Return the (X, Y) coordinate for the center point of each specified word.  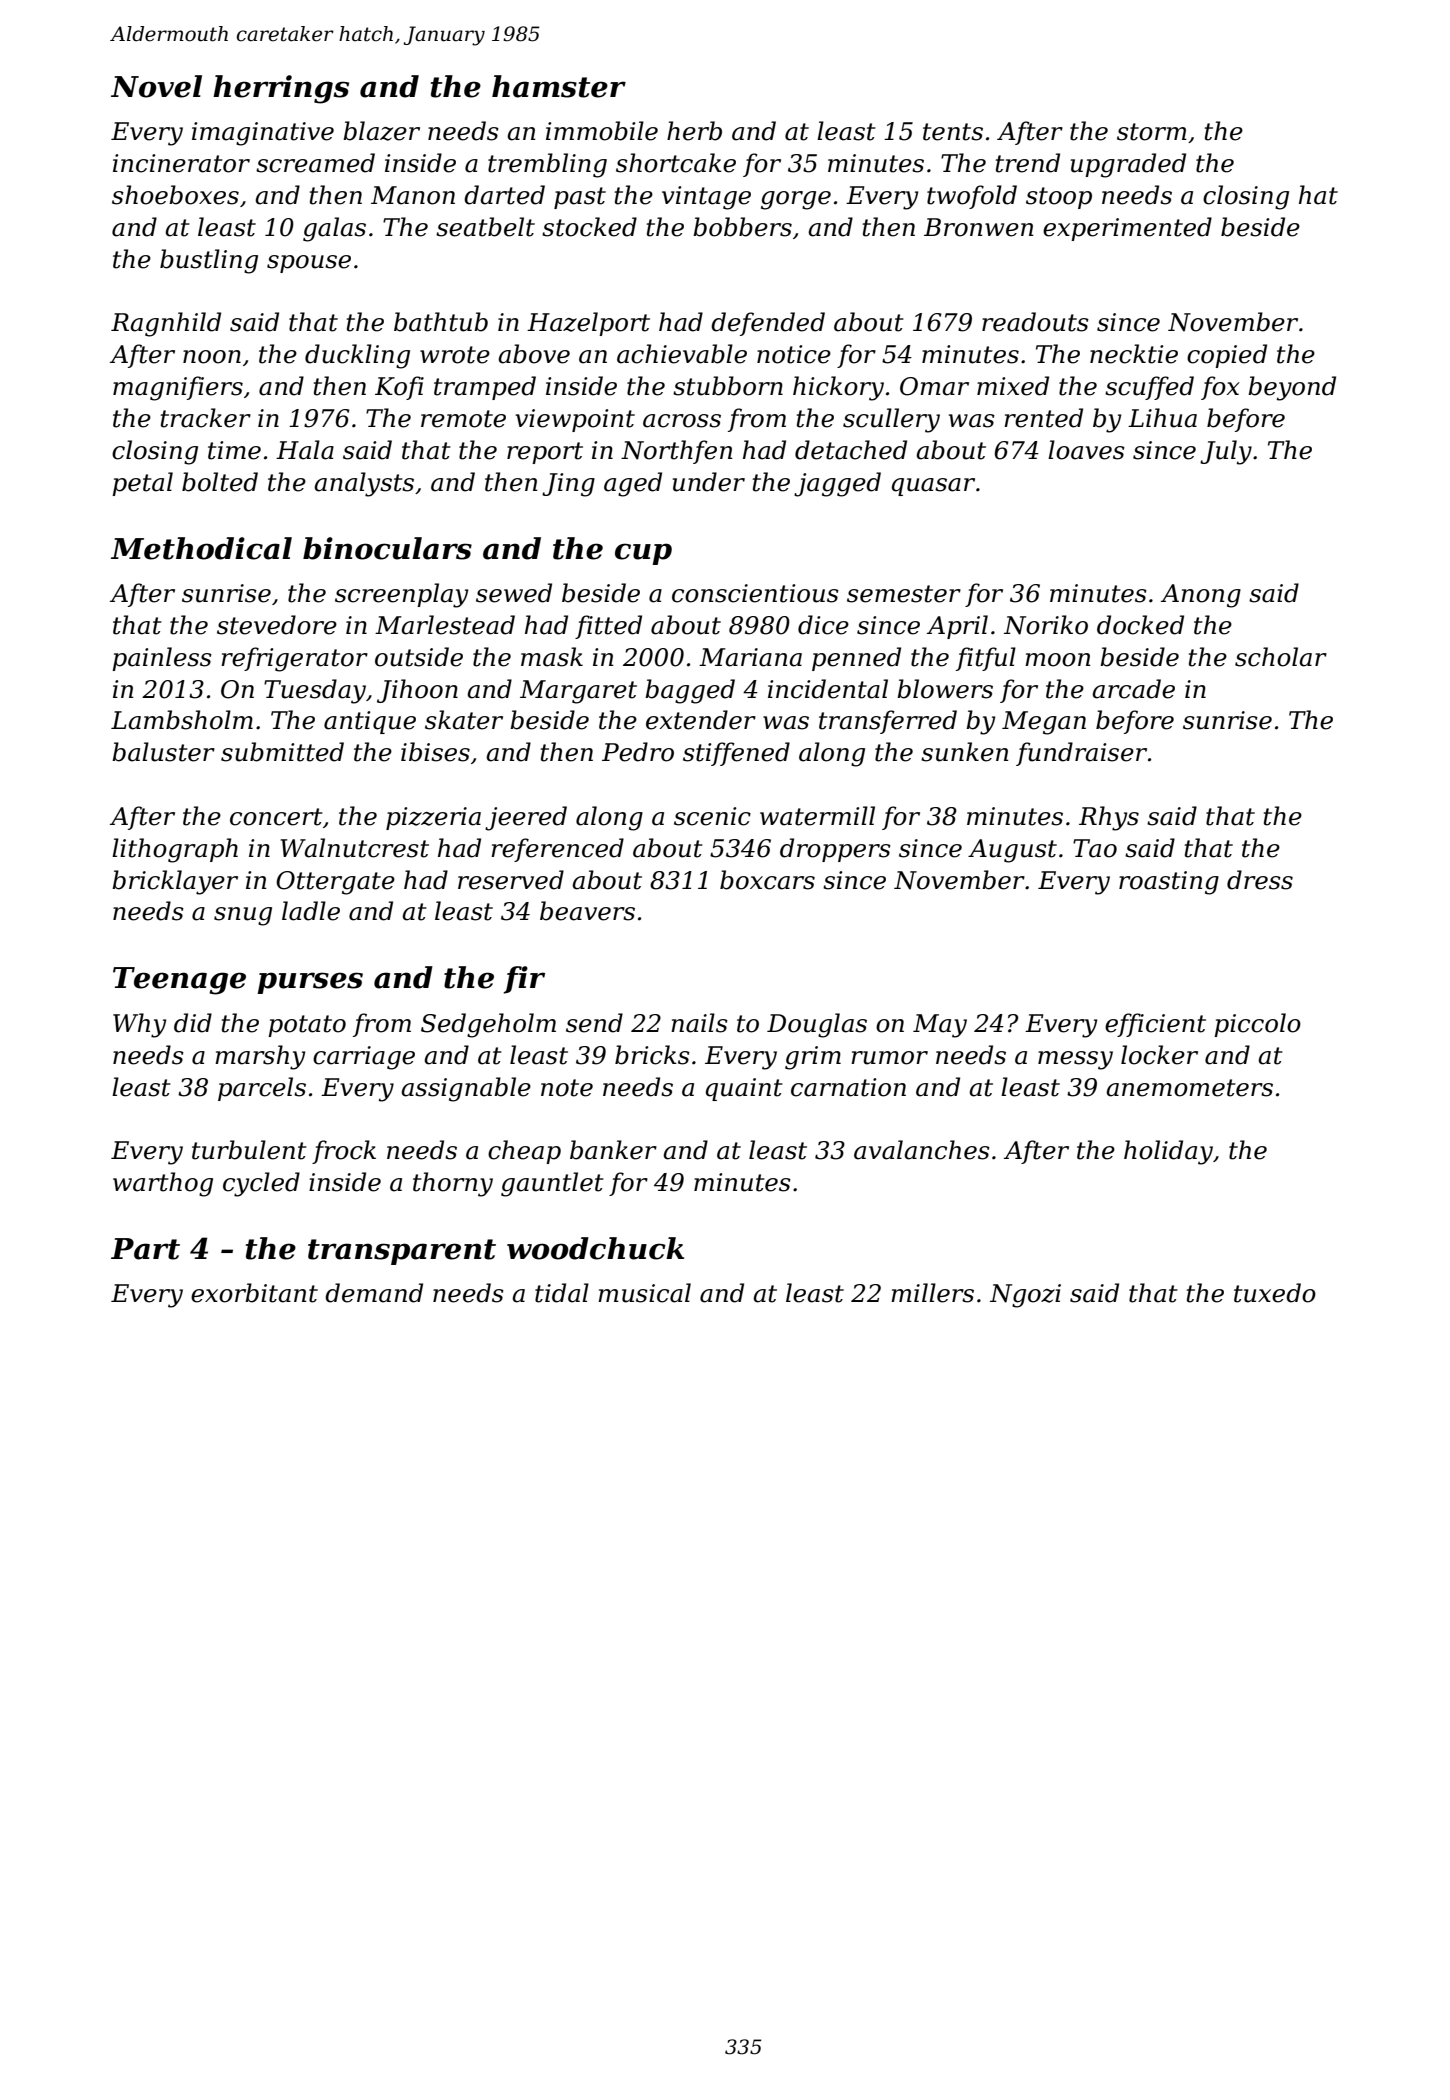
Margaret (578, 692)
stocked (589, 227)
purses (310, 983)
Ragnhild (166, 324)
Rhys (1109, 818)
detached (851, 450)
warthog (163, 1184)
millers (932, 1293)
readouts (1035, 322)
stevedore (277, 625)
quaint (744, 1089)
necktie (1134, 354)
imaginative (263, 134)
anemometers (1189, 1088)
